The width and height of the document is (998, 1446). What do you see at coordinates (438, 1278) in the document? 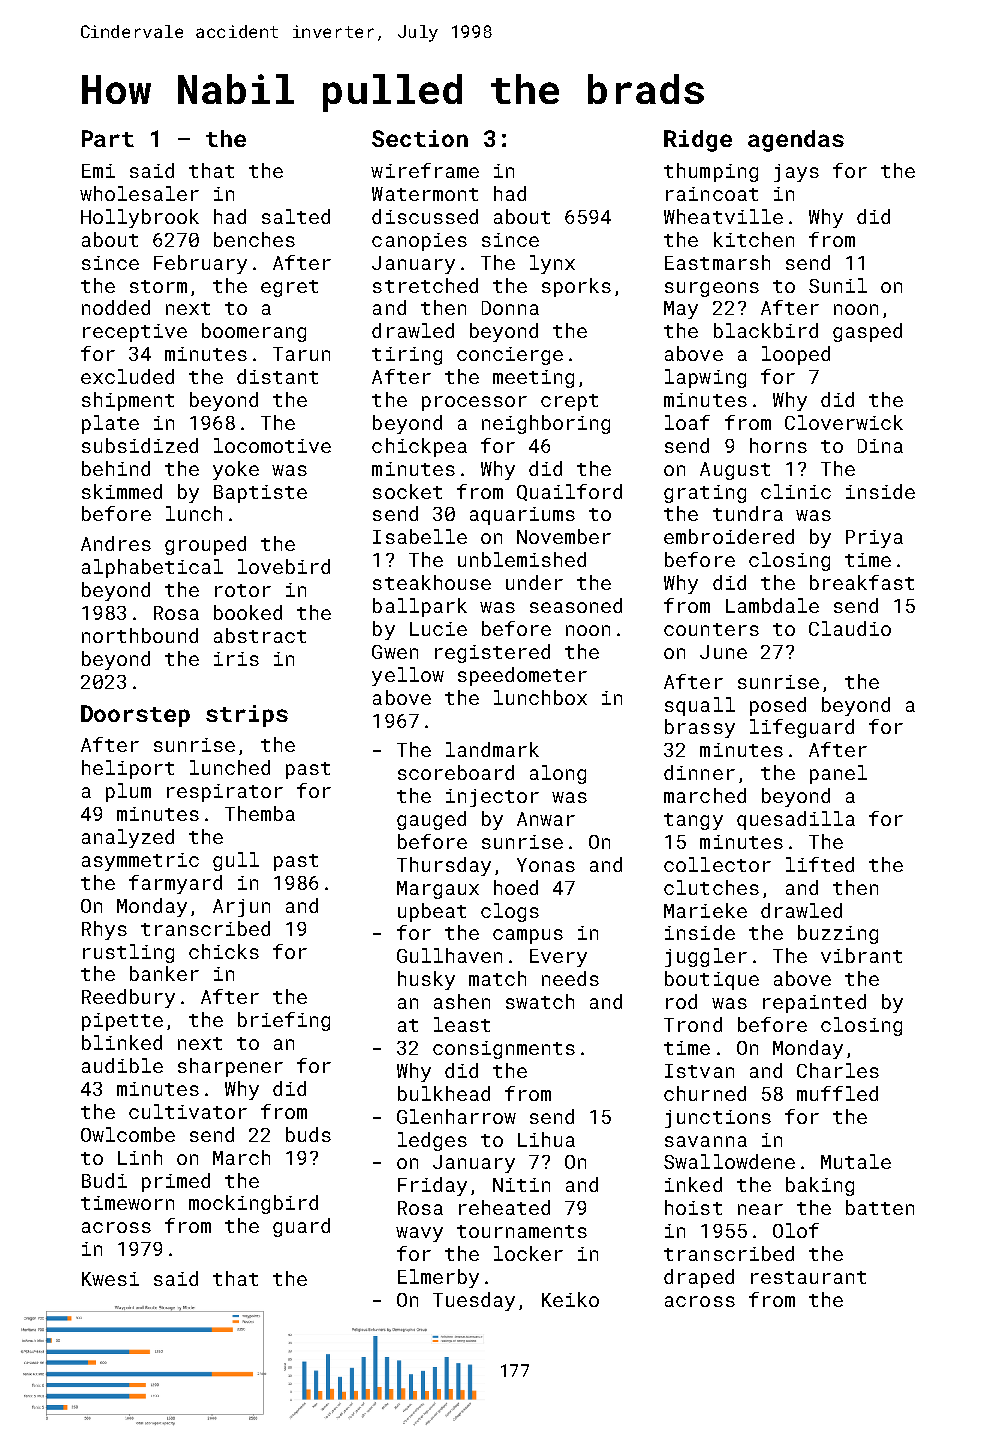
I see `Elmerby` at bounding box center [438, 1278].
